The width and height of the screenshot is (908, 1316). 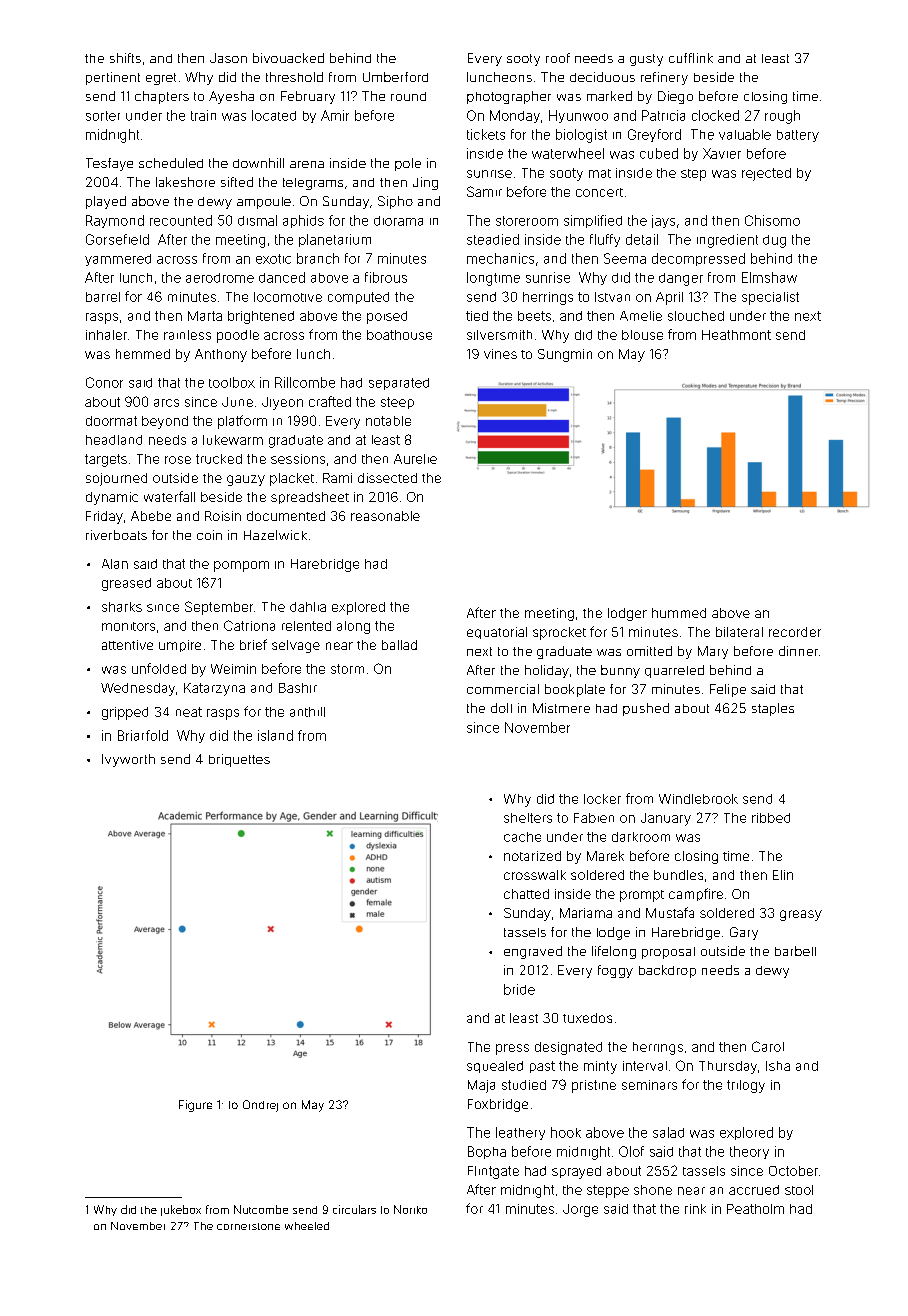 What do you see at coordinates (641, 837) in the screenshot?
I see `darkroom` at bounding box center [641, 837].
